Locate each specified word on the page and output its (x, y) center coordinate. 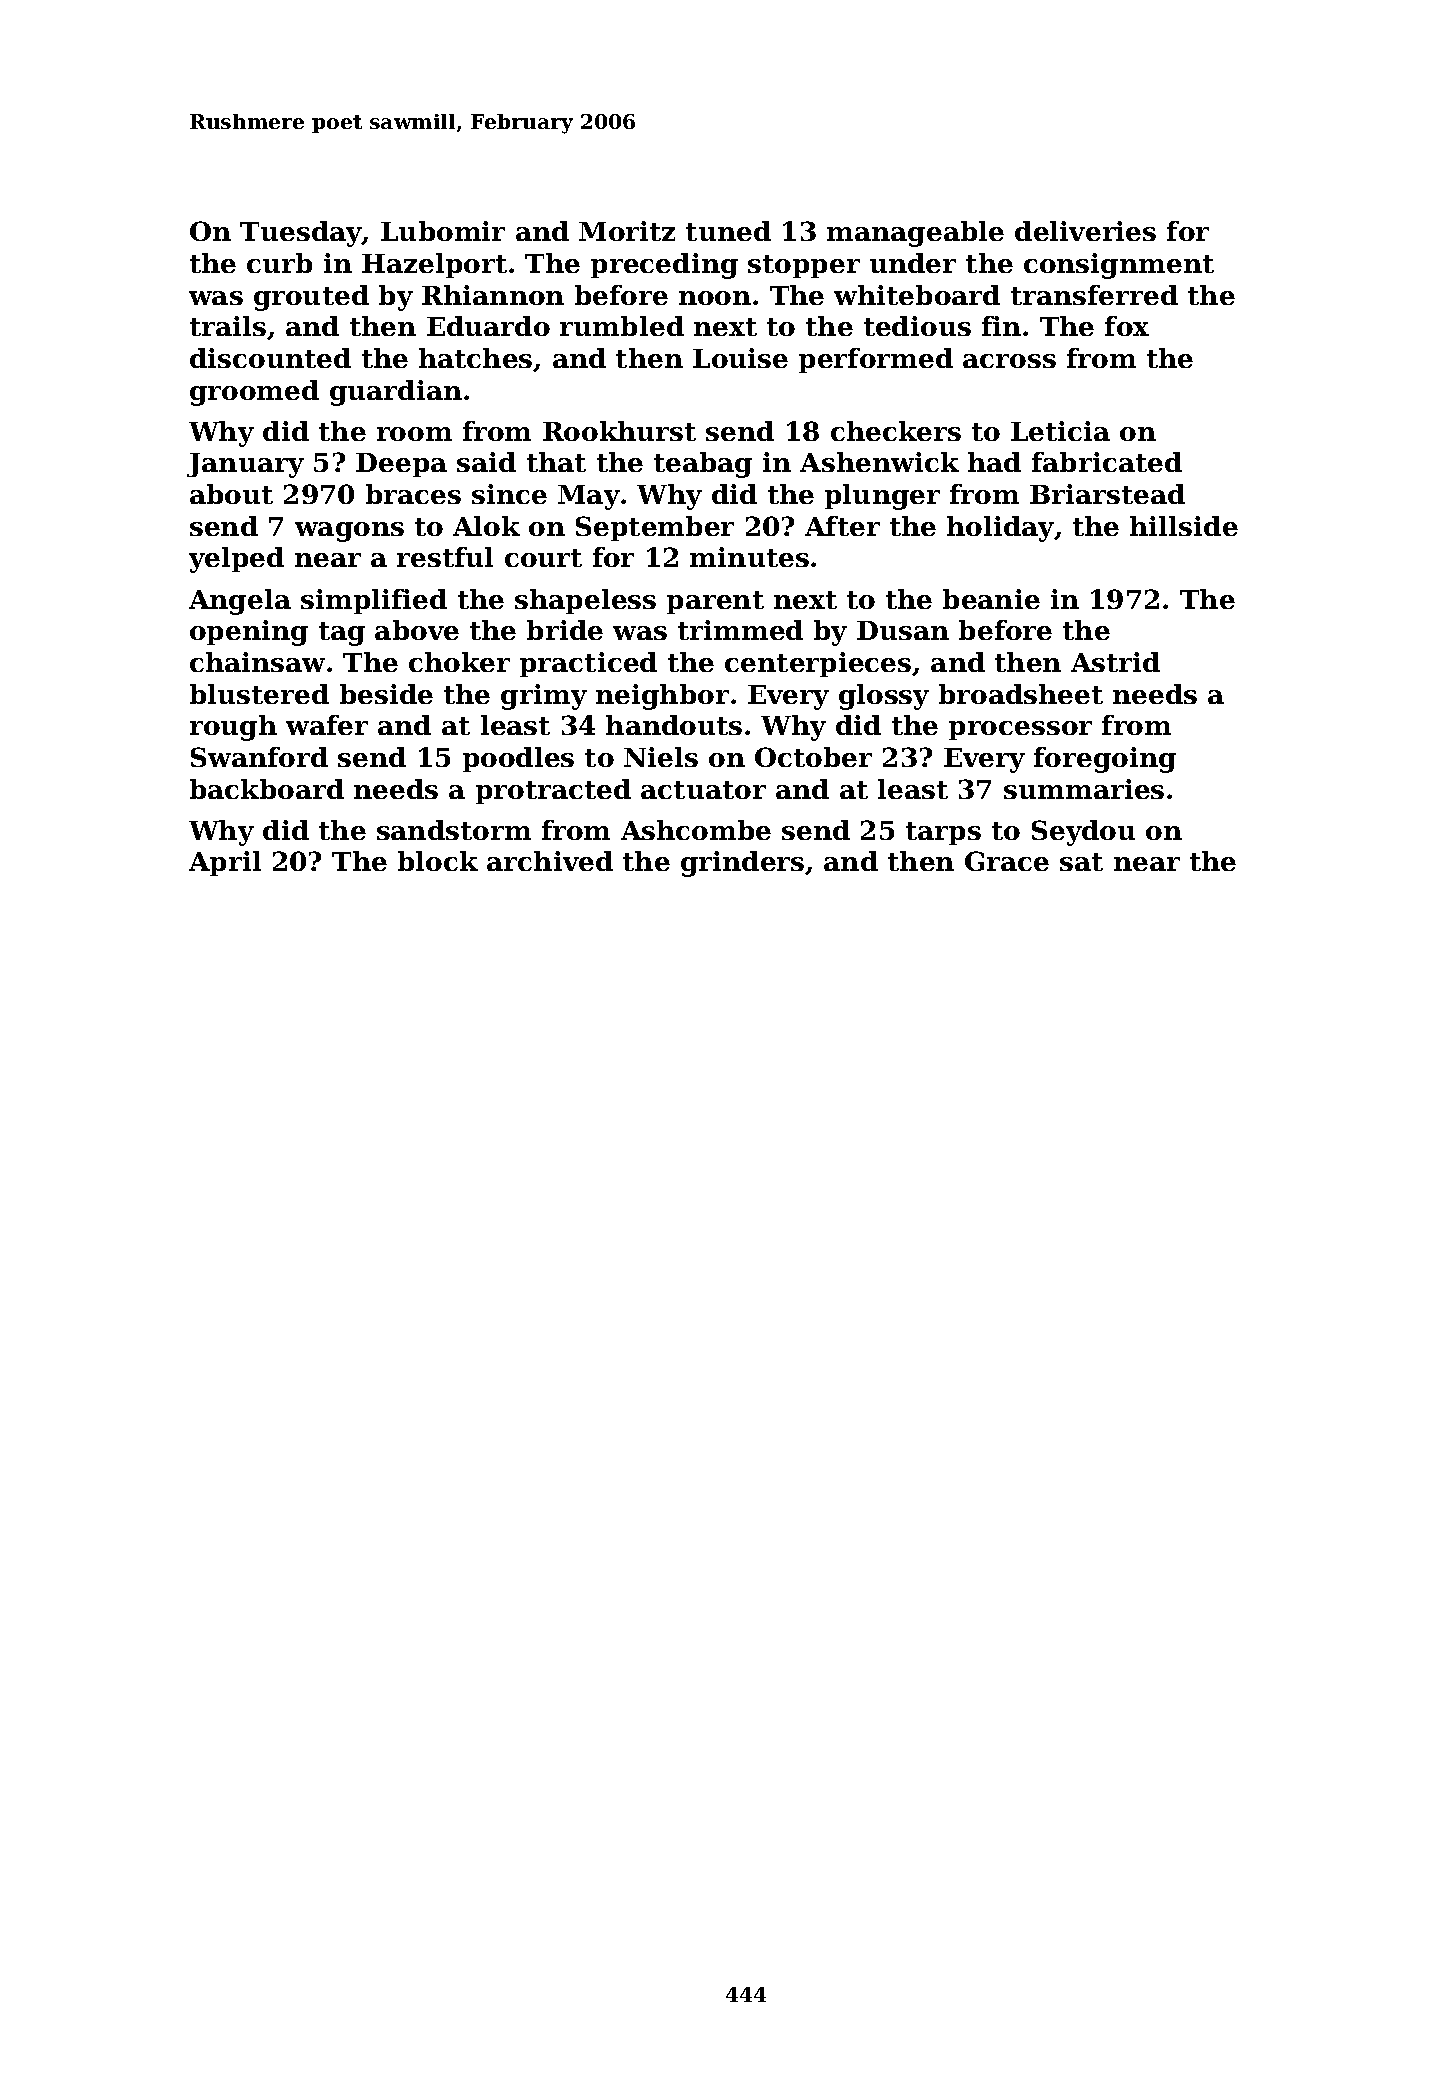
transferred (1094, 295)
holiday (1001, 529)
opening (249, 633)
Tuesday (301, 234)
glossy (884, 697)
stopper (804, 266)
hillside (1184, 526)
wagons (349, 532)
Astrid (1115, 662)
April (225, 863)
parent (715, 602)
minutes (749, 557)
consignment (1119, 266)
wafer (327, 725)
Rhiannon (493, 295)
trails (228, 326)
